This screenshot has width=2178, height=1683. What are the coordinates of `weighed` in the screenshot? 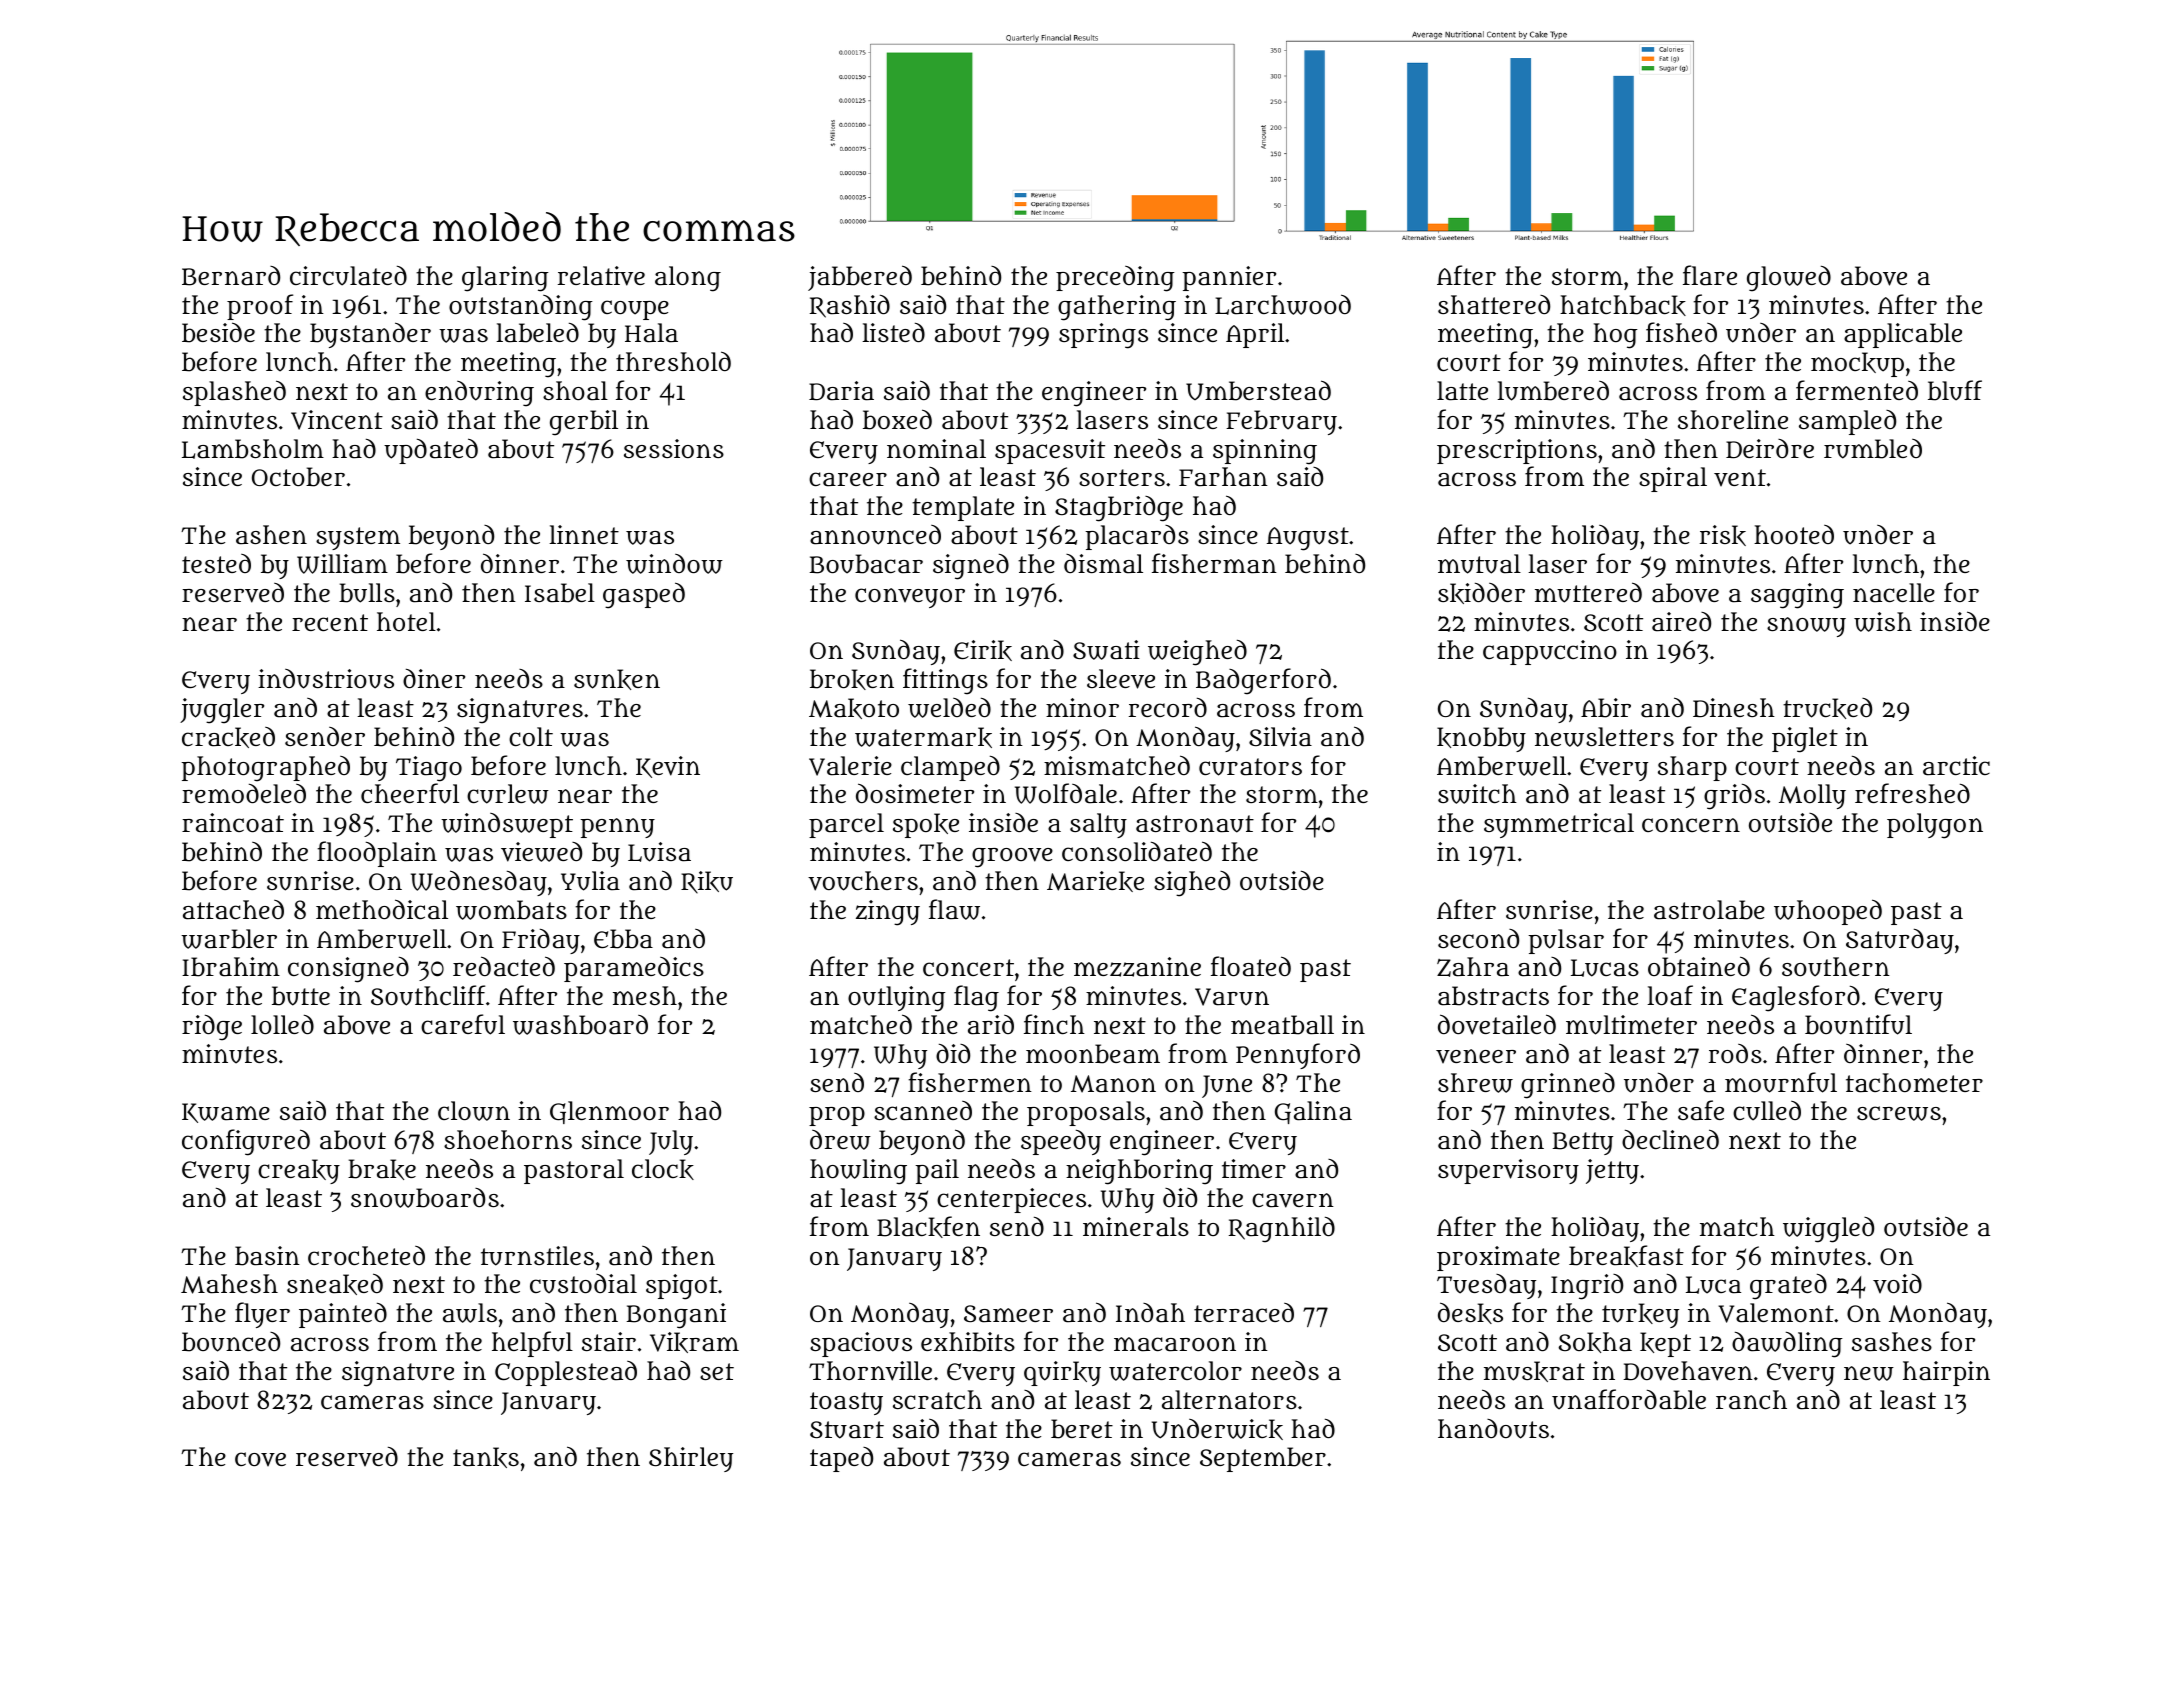 It's located at (1197, 652).
